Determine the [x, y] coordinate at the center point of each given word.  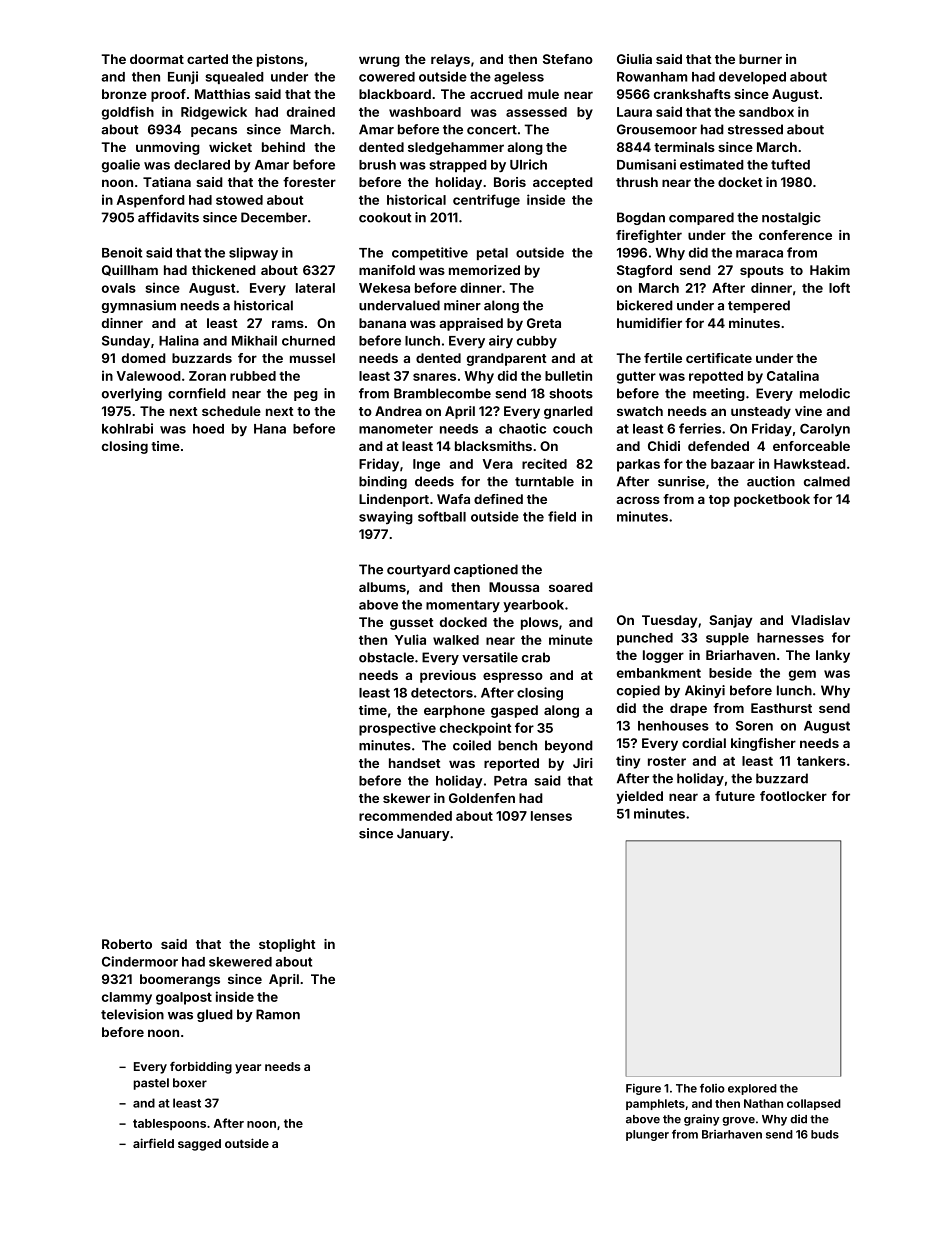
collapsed [814, 1104]
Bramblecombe [442, 393]
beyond [569, 746]
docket [740, 182]
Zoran [207, 376]
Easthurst [781, 708]
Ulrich [528, 164]
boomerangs [180, 980]
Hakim [830, 270]
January [423, 834]
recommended [405, 816]
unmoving [168, 148]
